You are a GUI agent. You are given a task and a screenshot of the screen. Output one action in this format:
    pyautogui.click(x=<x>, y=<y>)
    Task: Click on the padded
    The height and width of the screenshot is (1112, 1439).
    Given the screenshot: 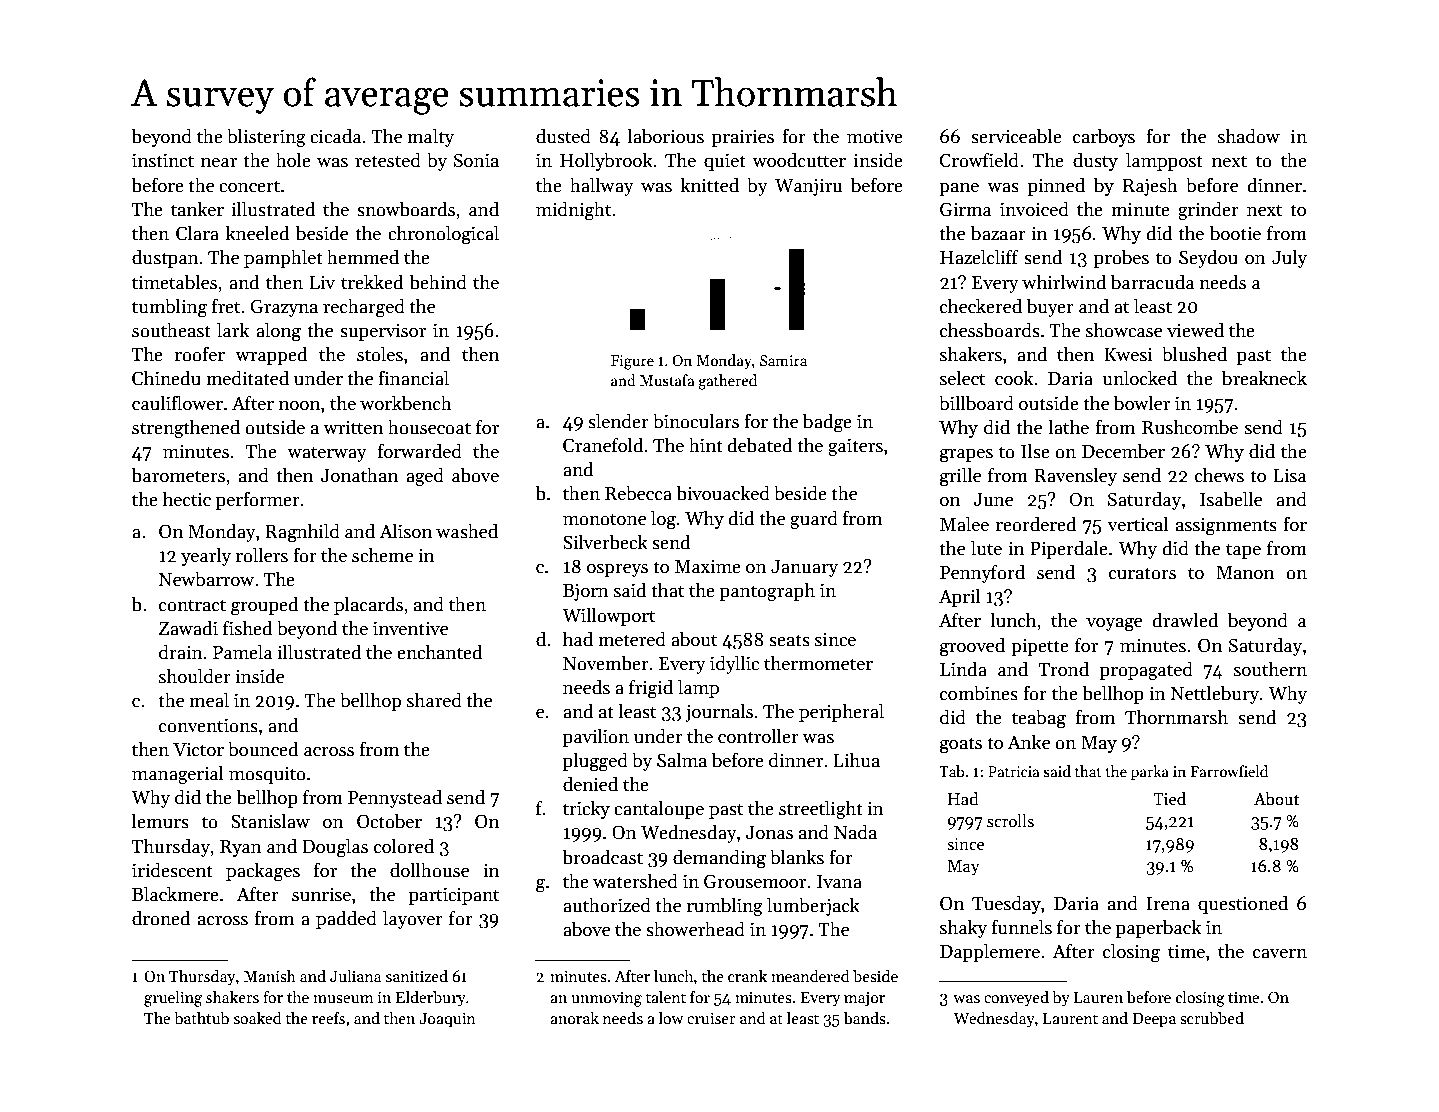 What is the action you would take?
    pyautogui.click(x=346, y=919)
